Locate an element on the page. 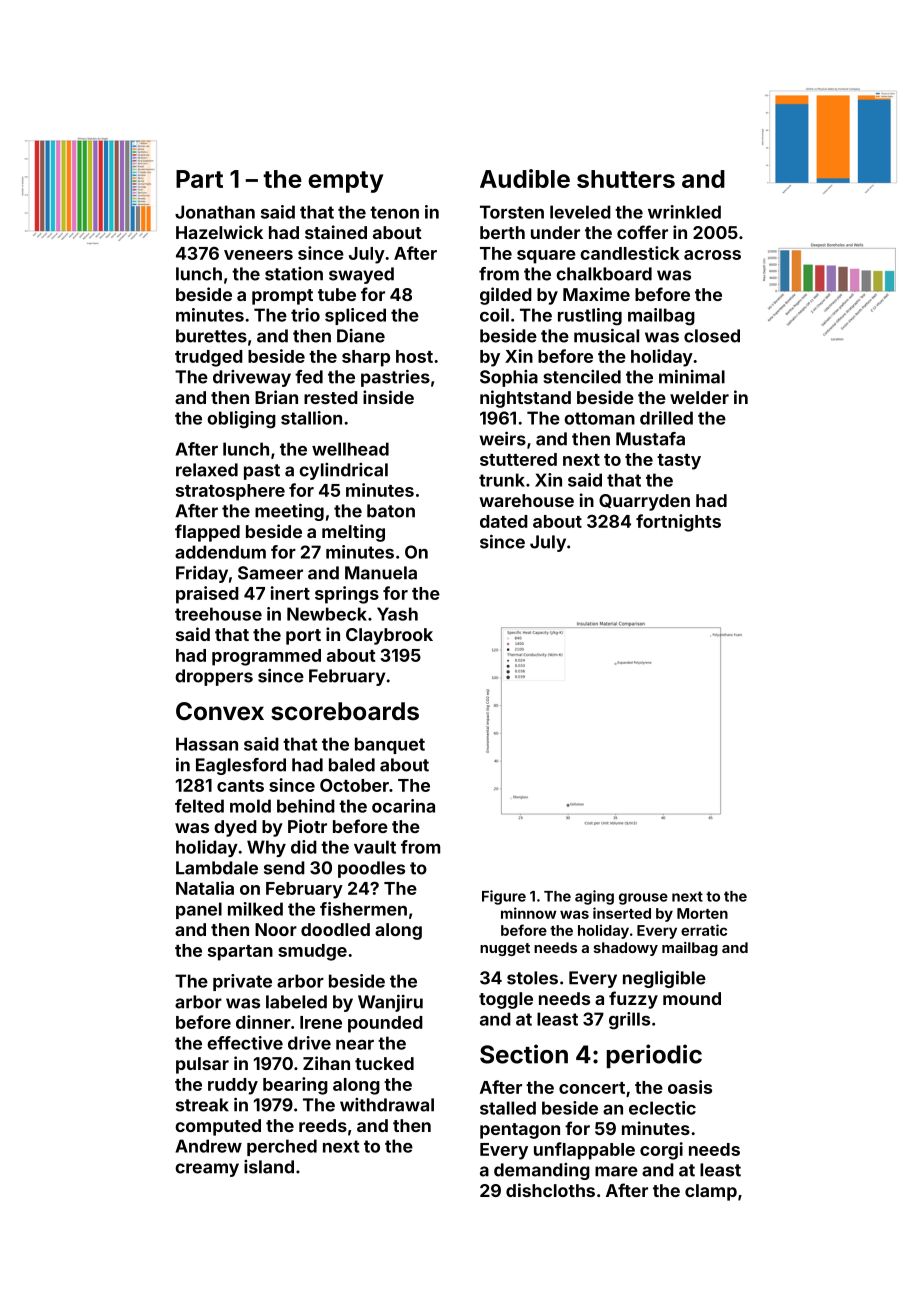 The height and width of the page is (1311, 924). coil is located at coordinates (494, 315).
